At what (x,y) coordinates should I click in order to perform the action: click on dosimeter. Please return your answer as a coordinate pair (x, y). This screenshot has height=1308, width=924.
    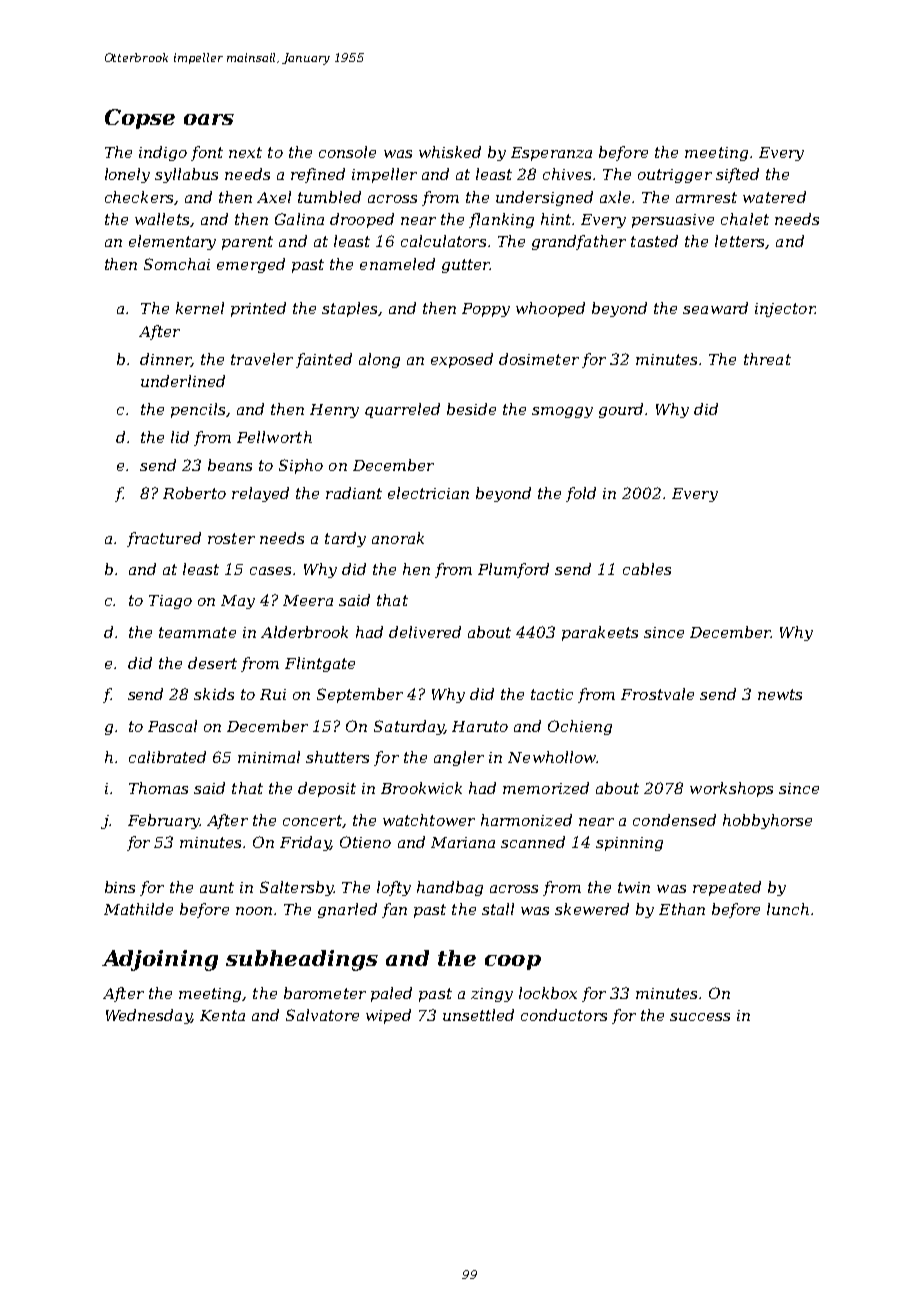
    Looking at the image, I should click on (539, 359).
